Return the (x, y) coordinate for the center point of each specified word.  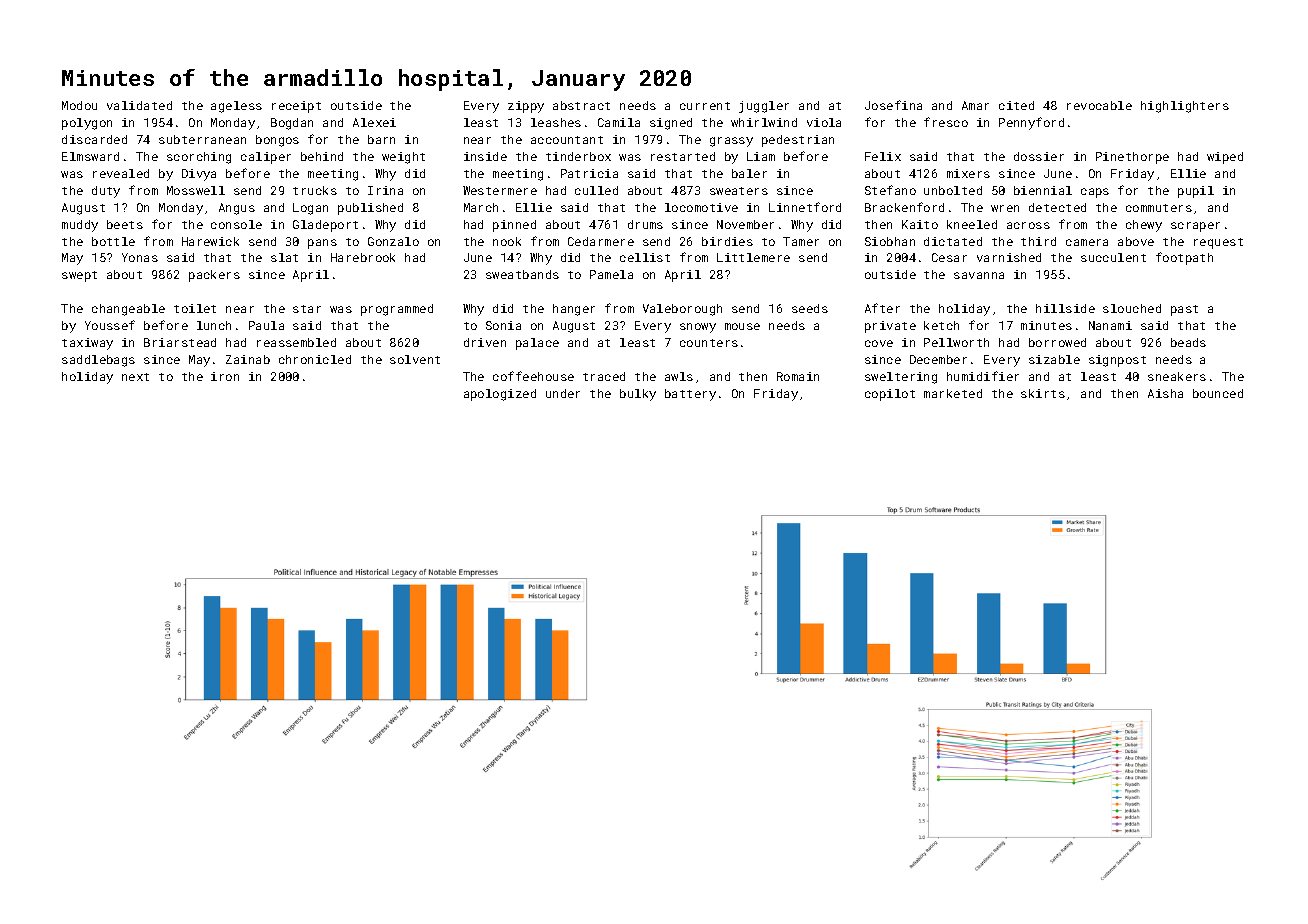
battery (690, 395)
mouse (742, 326)
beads (1188, 342)
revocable (1099, 105)
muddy (80, 226)
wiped (1225, 158)
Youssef (110, 325)
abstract (581, 105)
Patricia (589, 173)
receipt (296, 107)
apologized (500, 395)
